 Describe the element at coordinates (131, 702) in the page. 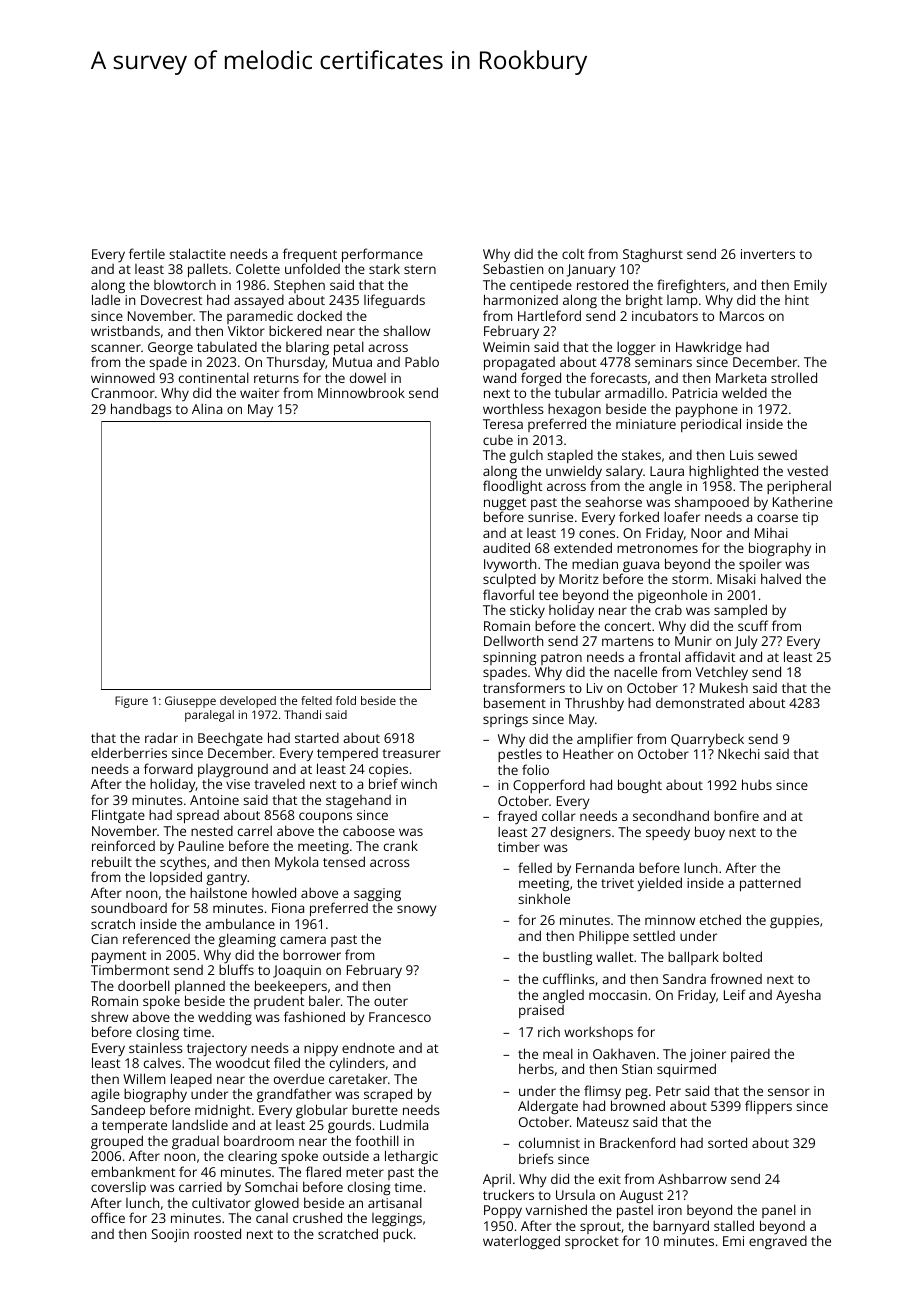

I see `Figure` at that location.
